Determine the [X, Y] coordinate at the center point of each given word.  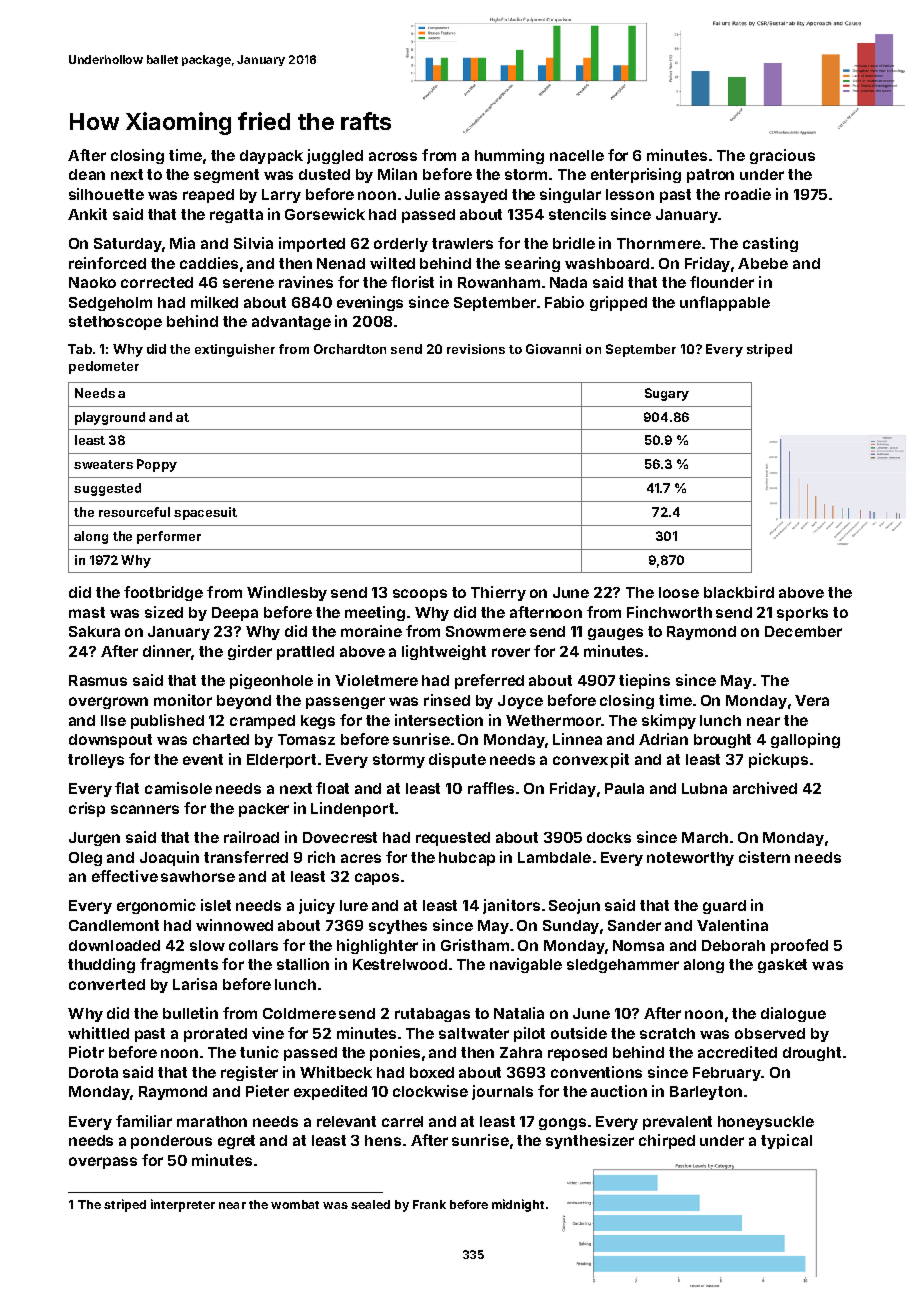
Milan [397, 174]
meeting [375, 613]
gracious [782, 156]
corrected [157, 282]
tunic [259, 1052]
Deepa [235, 614]
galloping [805, 740]
